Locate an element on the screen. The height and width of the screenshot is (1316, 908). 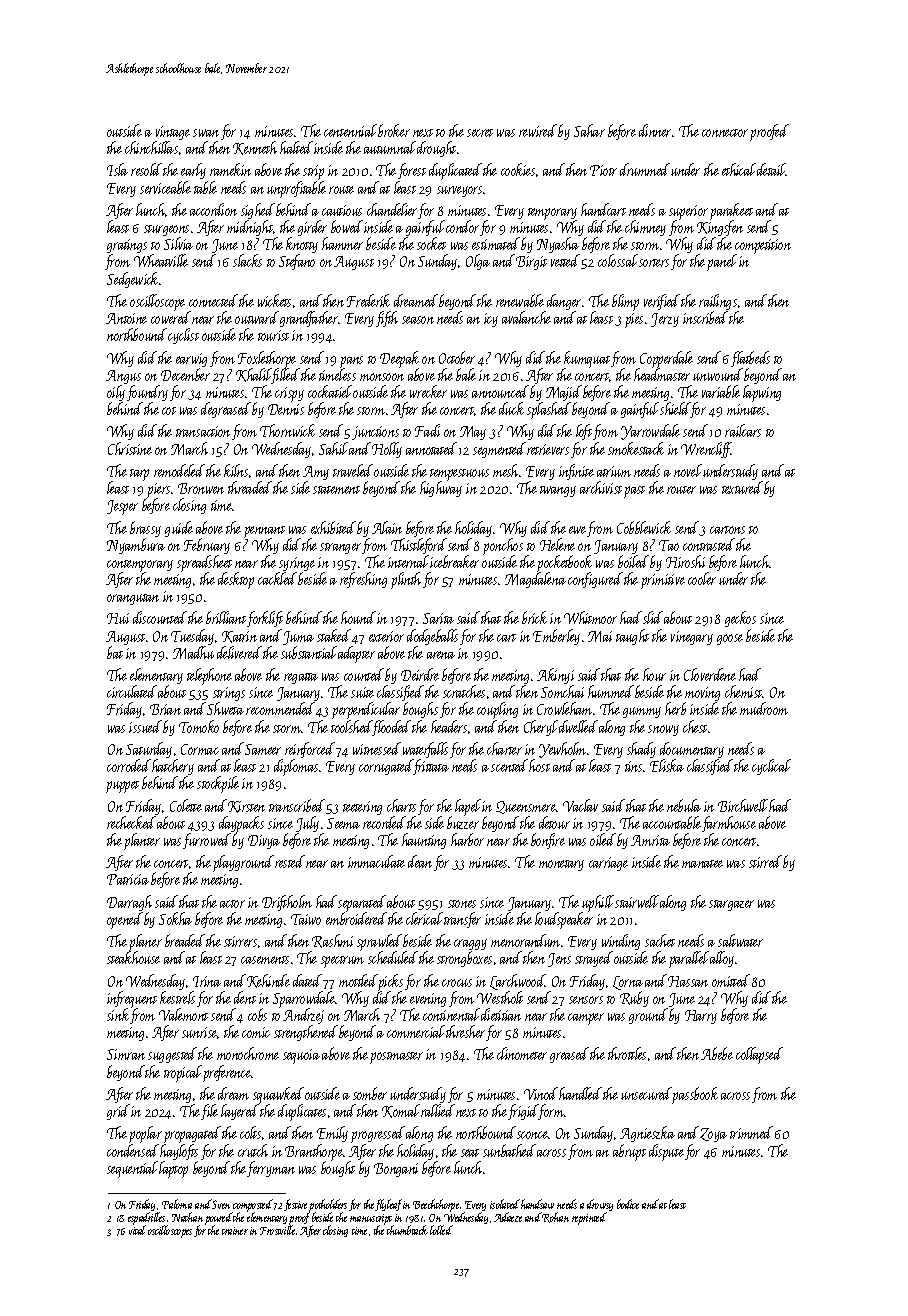
furrowed is located at coordinates (207, 841).
